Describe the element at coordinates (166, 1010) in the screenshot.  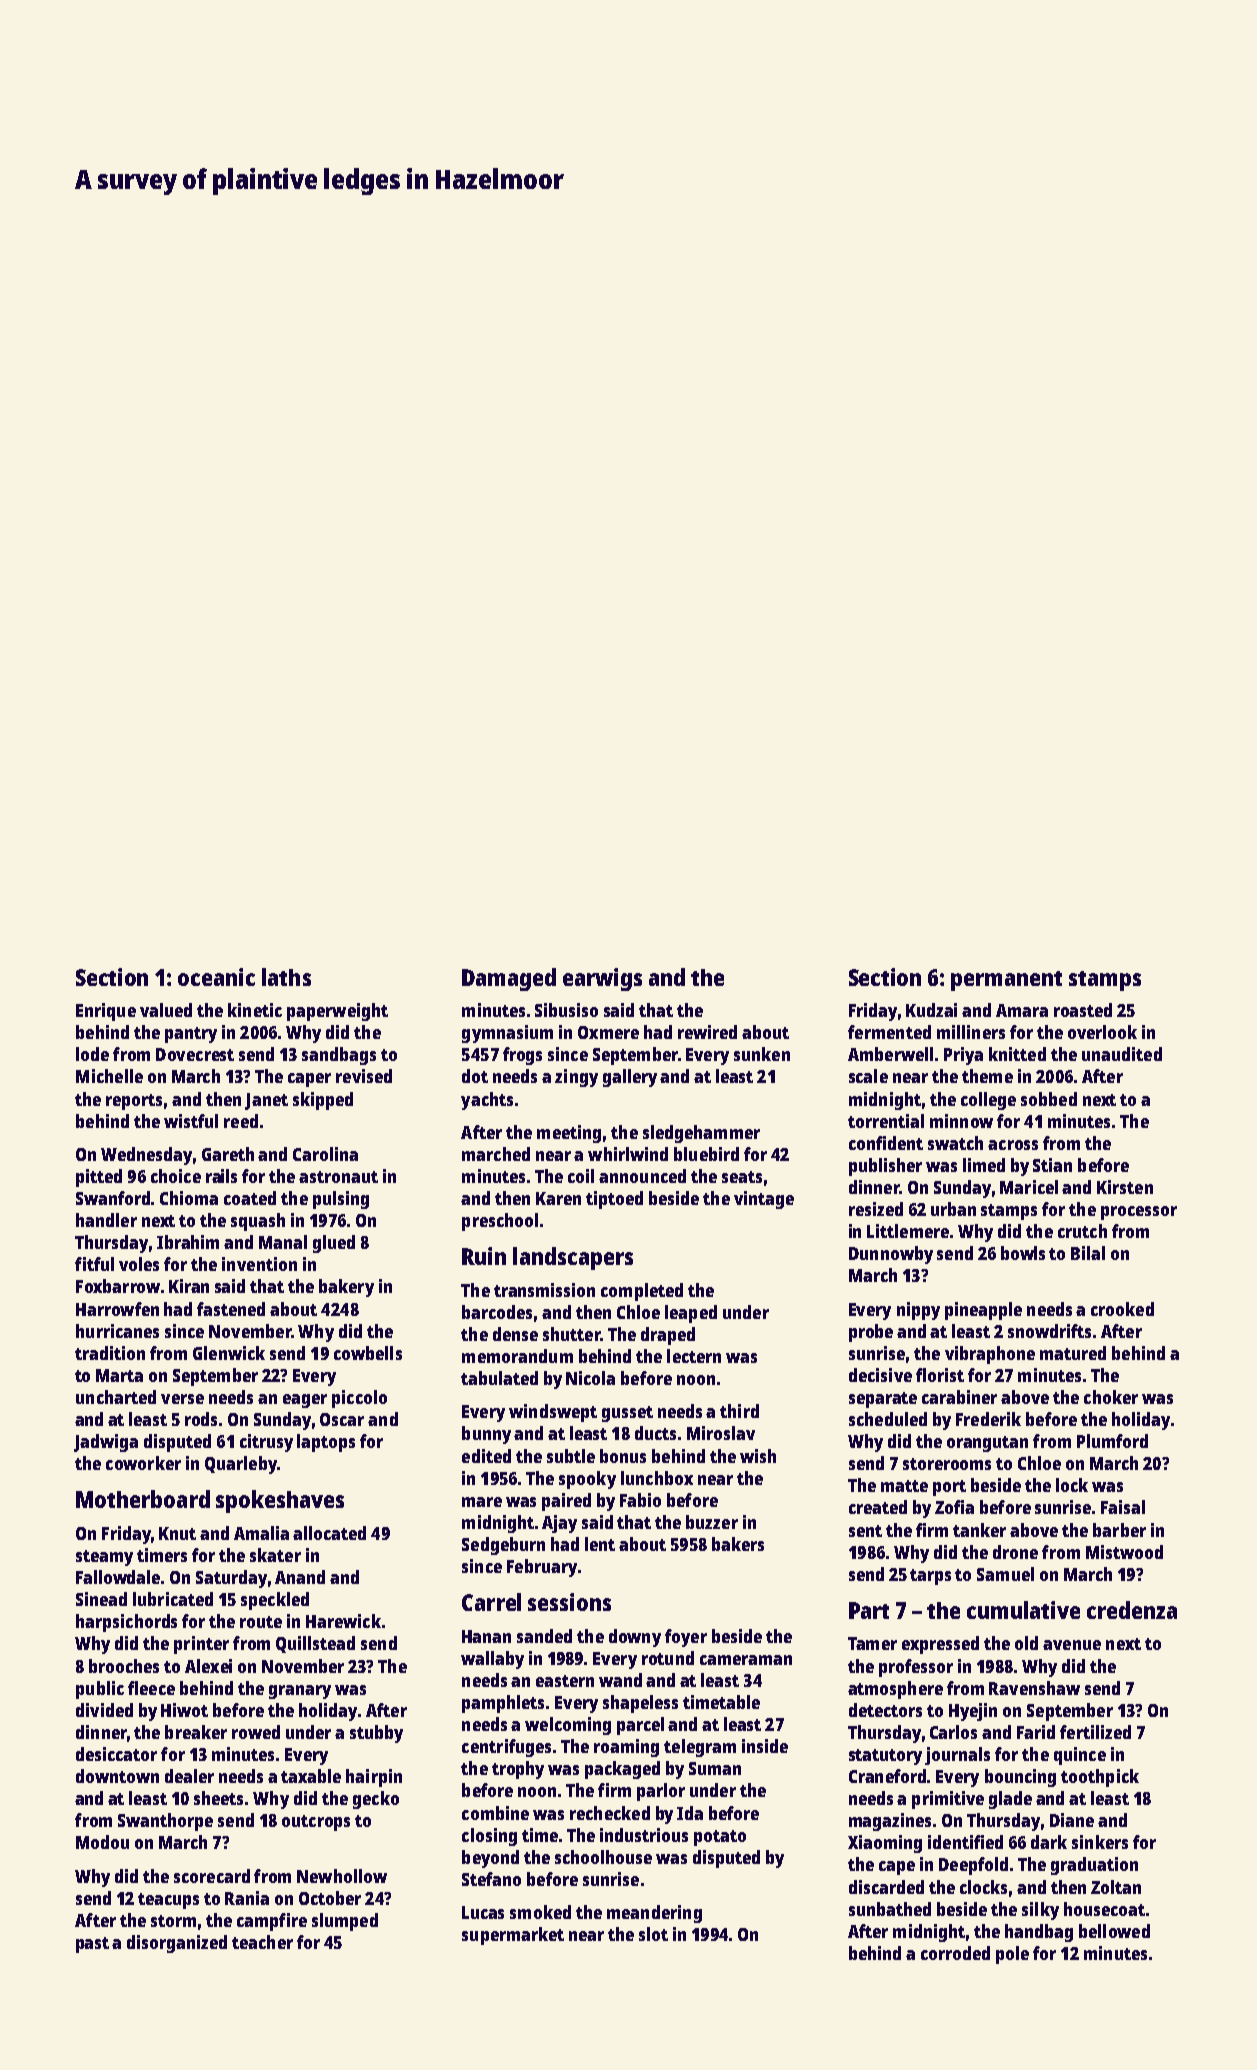
I see `valued` at that location.
